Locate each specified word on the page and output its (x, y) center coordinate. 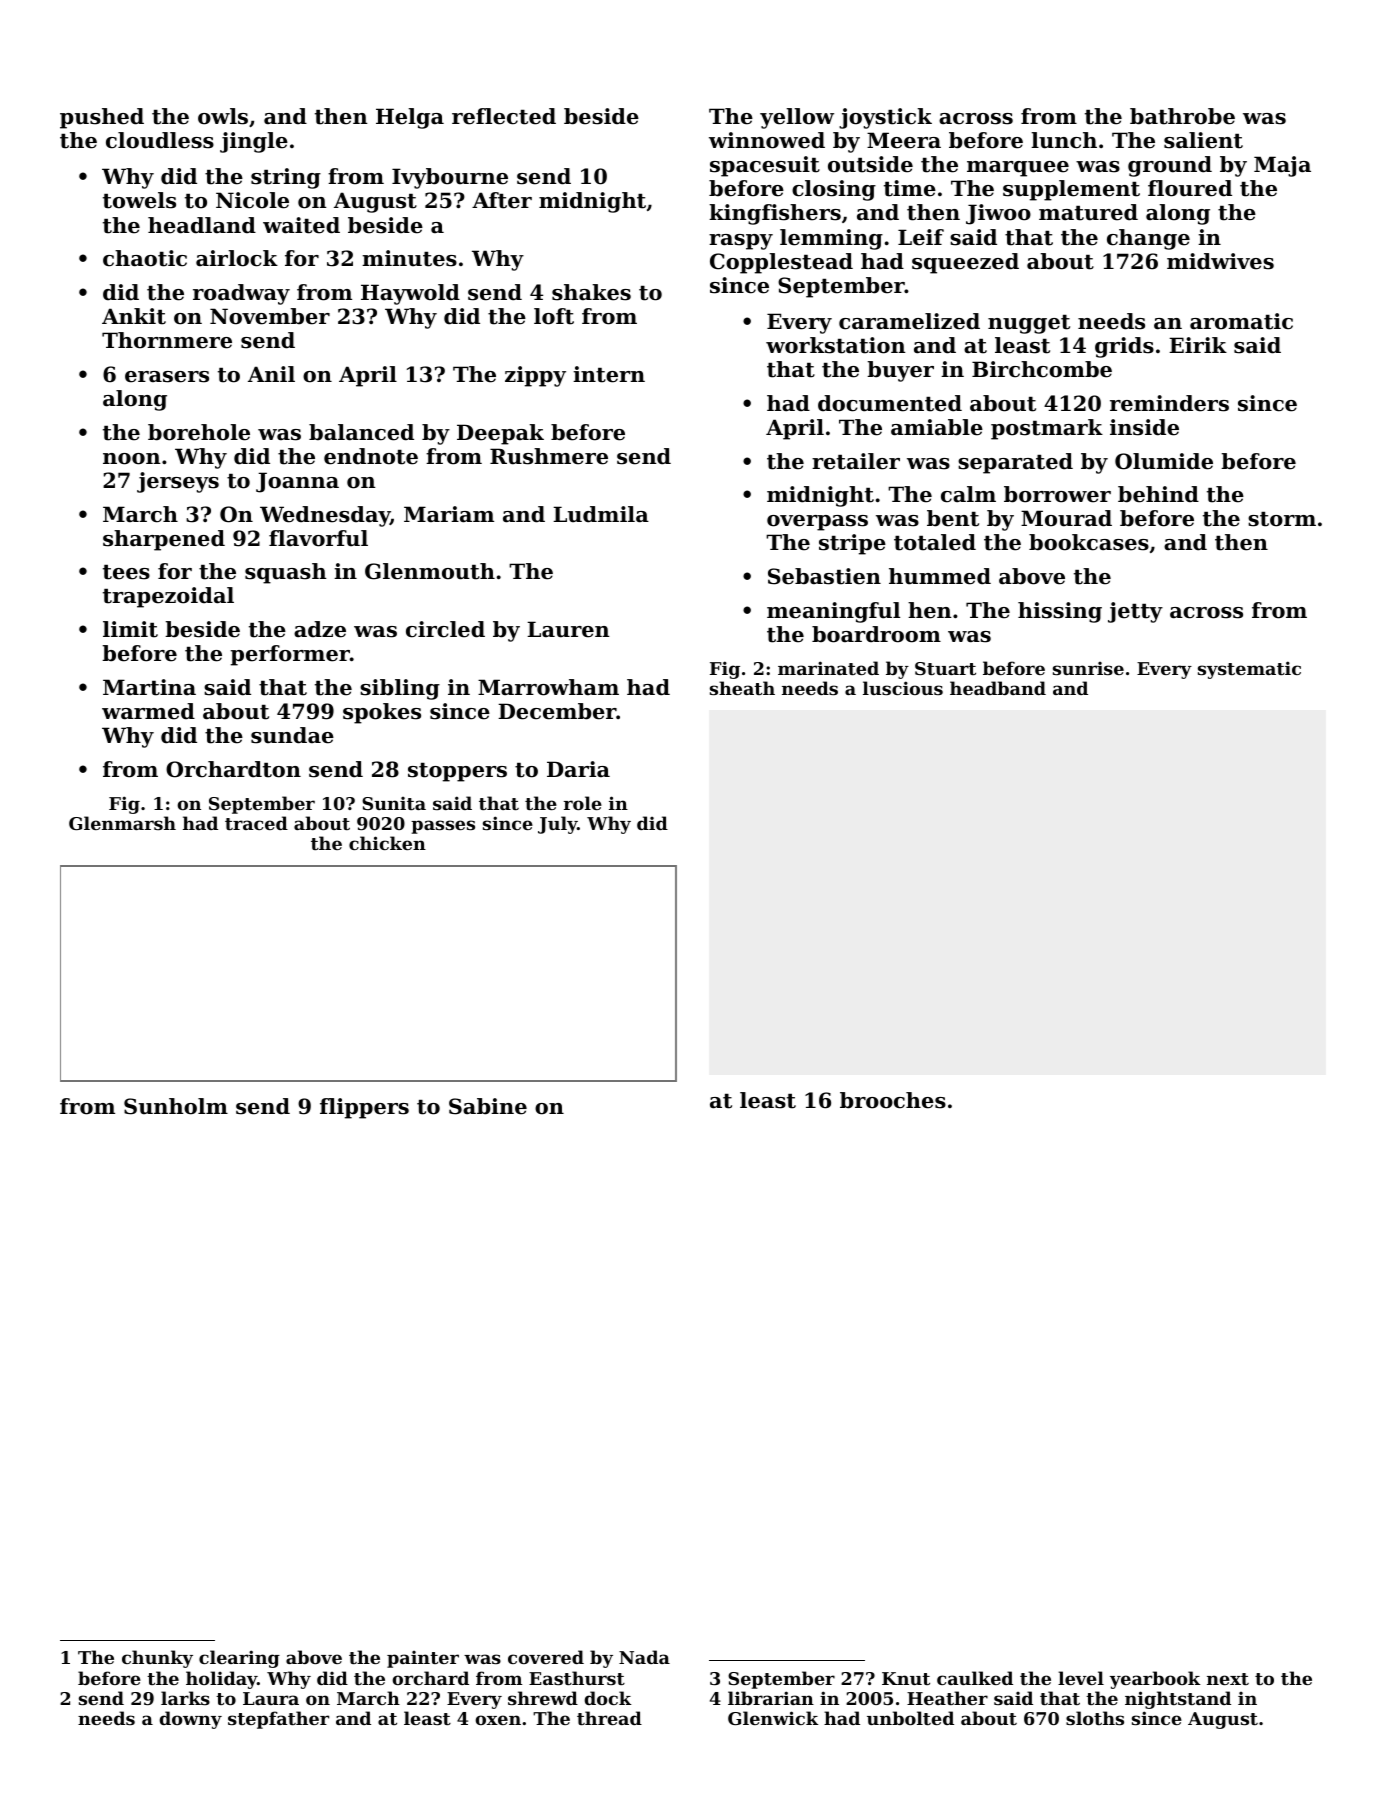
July (557, 825)
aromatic (1241, 321)
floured (1190, 188)
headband (998, 688)
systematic (1249, 670)
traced (256, 823)
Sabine (488, 1106)
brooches (893, 1100)
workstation (836, 345)
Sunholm (176, 1106)
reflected (504, 116)
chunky (157, 1659)
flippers (364, 1108)
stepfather (278, 1720)
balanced (361, 432)
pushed (102, 118)
